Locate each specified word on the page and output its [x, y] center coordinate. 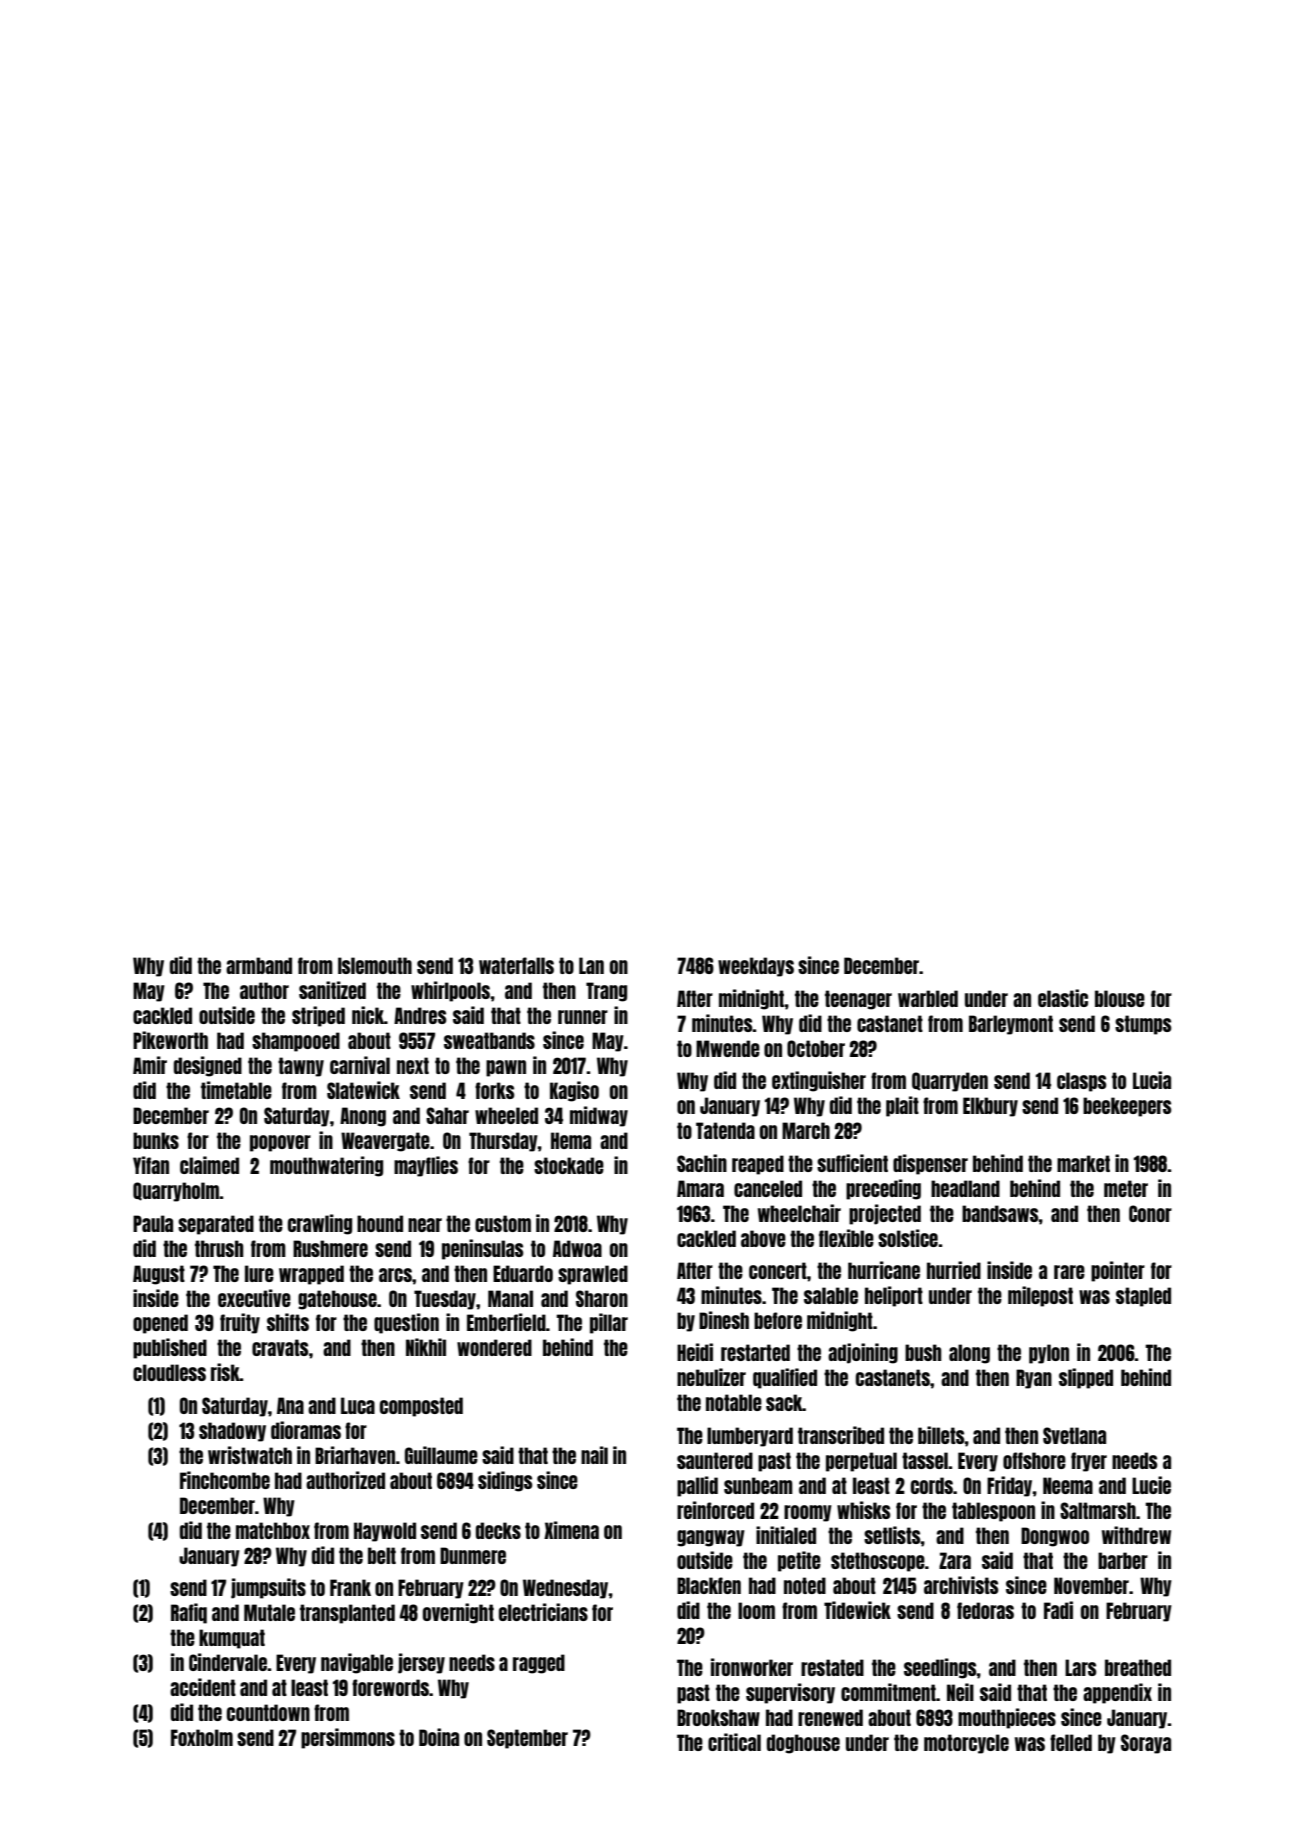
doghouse [803, 1744]
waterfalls [516, 965]
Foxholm [202, 1737]
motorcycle [966, 1744]
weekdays [756, 967]
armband [259, 965]
